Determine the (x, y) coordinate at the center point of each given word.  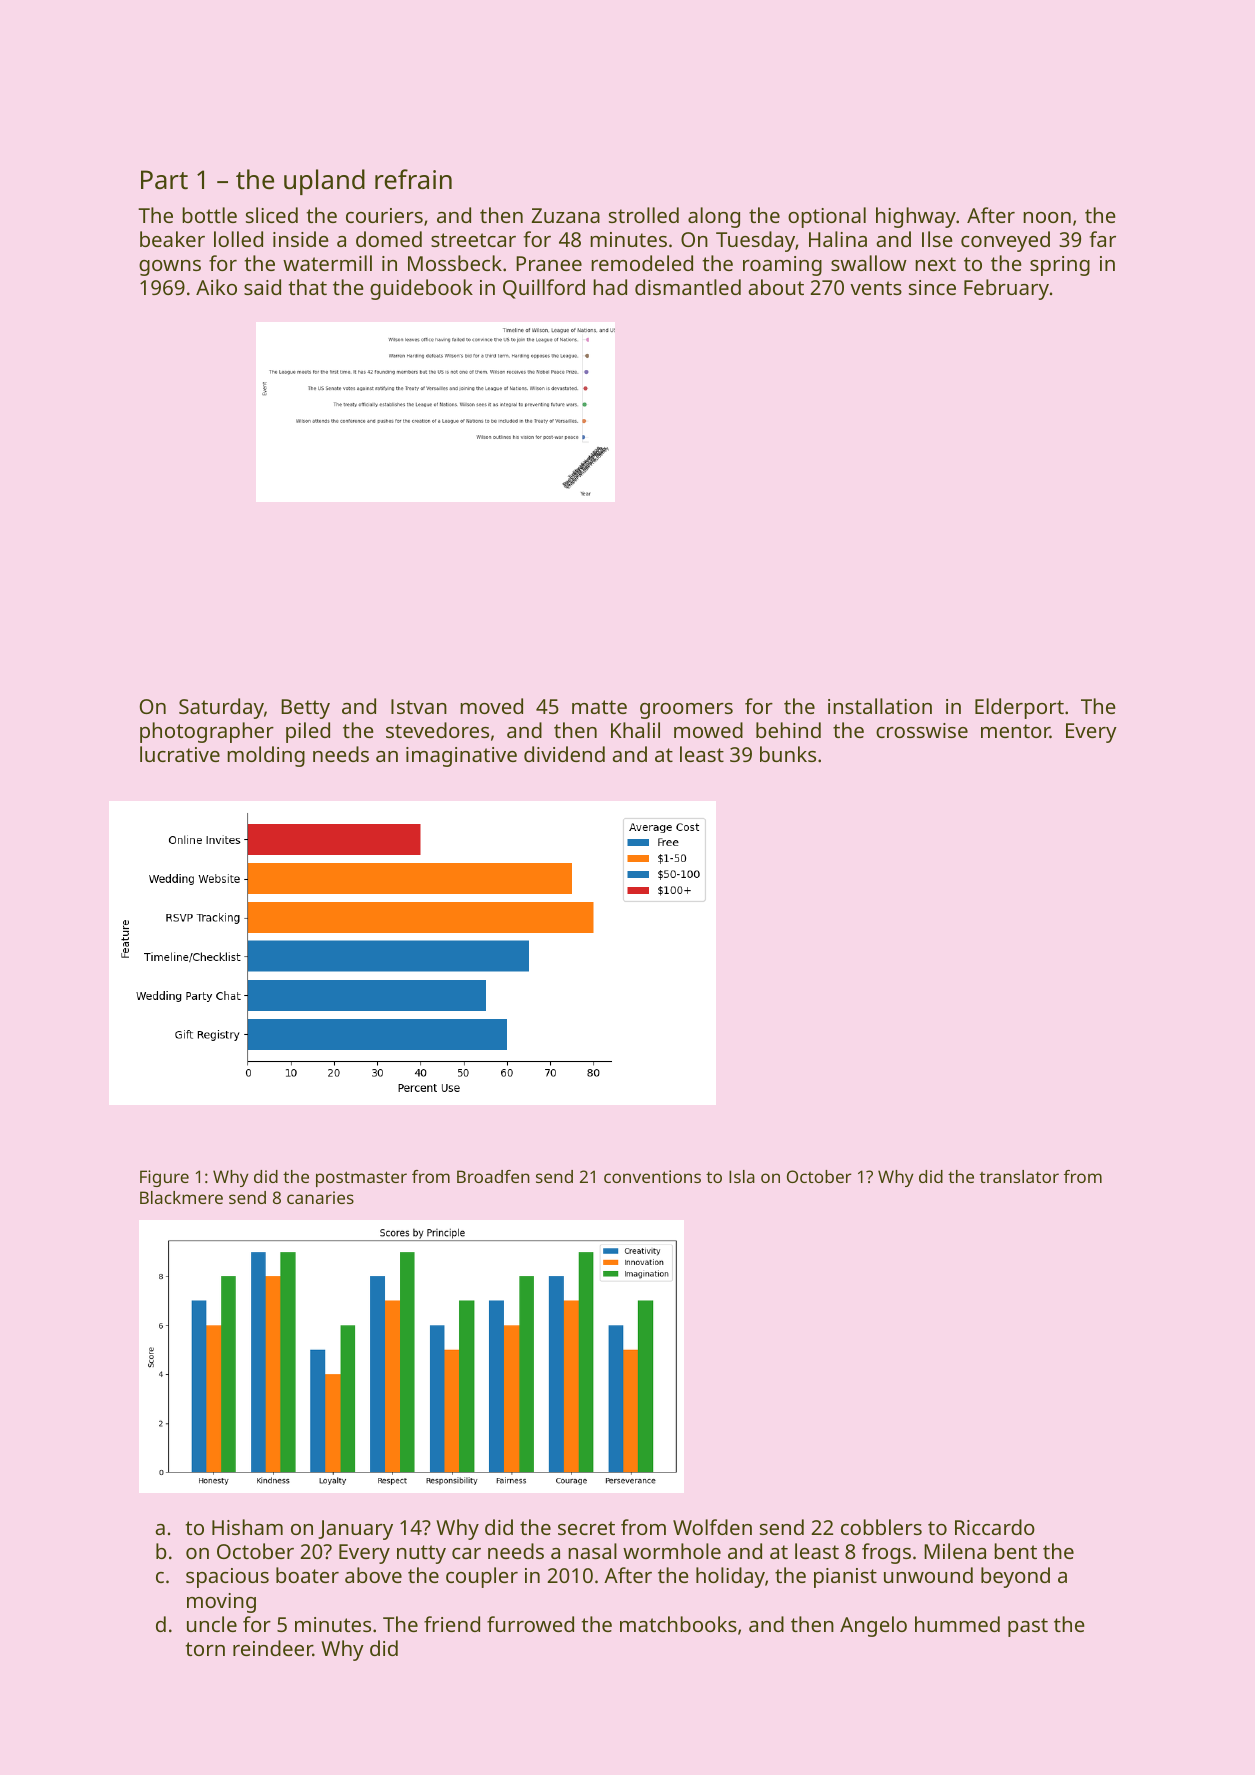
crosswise (922, 730)
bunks (788, 754)
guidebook (421, 289)
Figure (164, 1178)
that (308, 287)
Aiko (216, 287)
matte (599, 707)
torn (205, 1649)
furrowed (530, 1624)
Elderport (1019, 708)
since (932, 287)
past (1028, 1627)
